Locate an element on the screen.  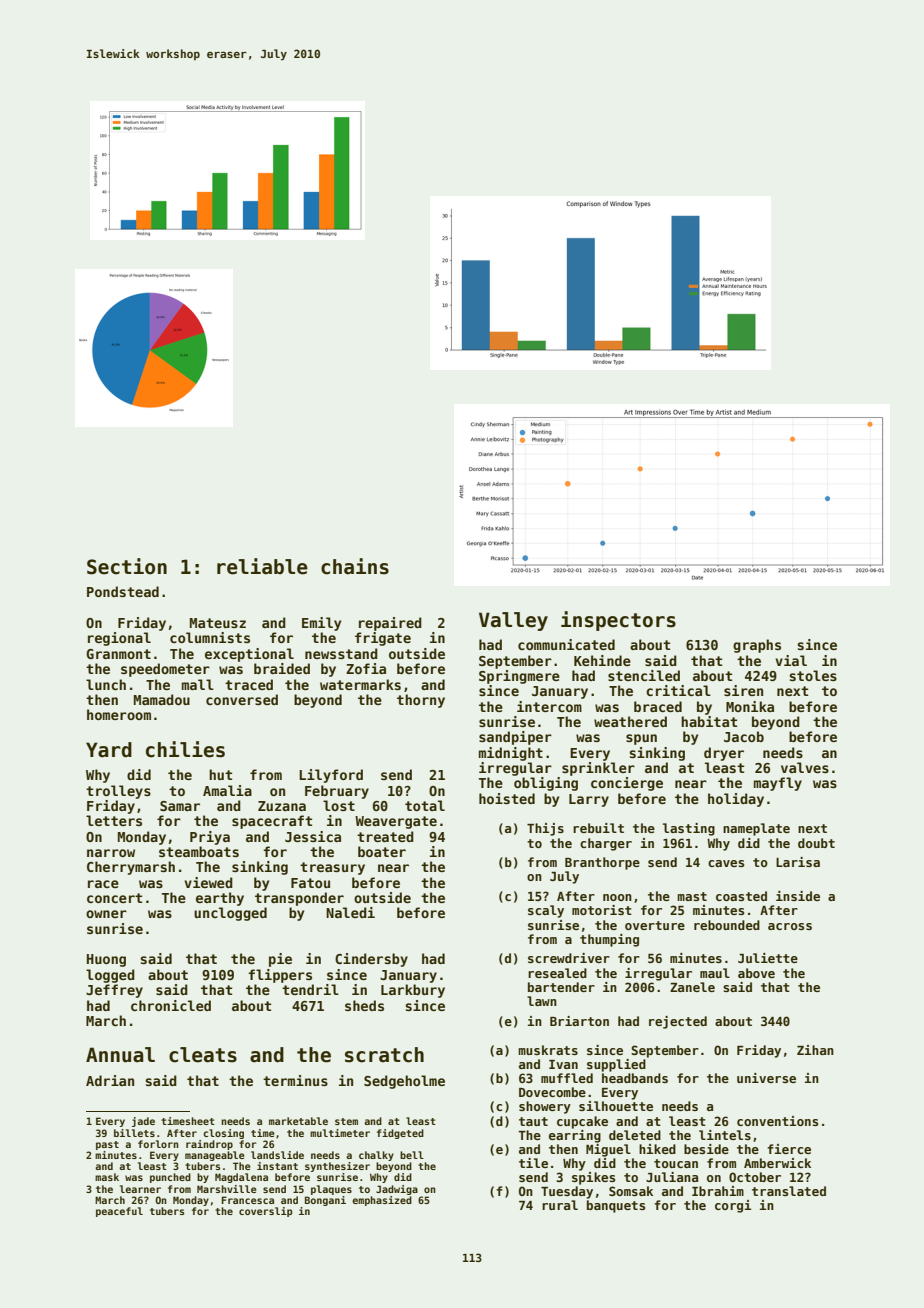
bell is located at coordinates (412, 1155).
